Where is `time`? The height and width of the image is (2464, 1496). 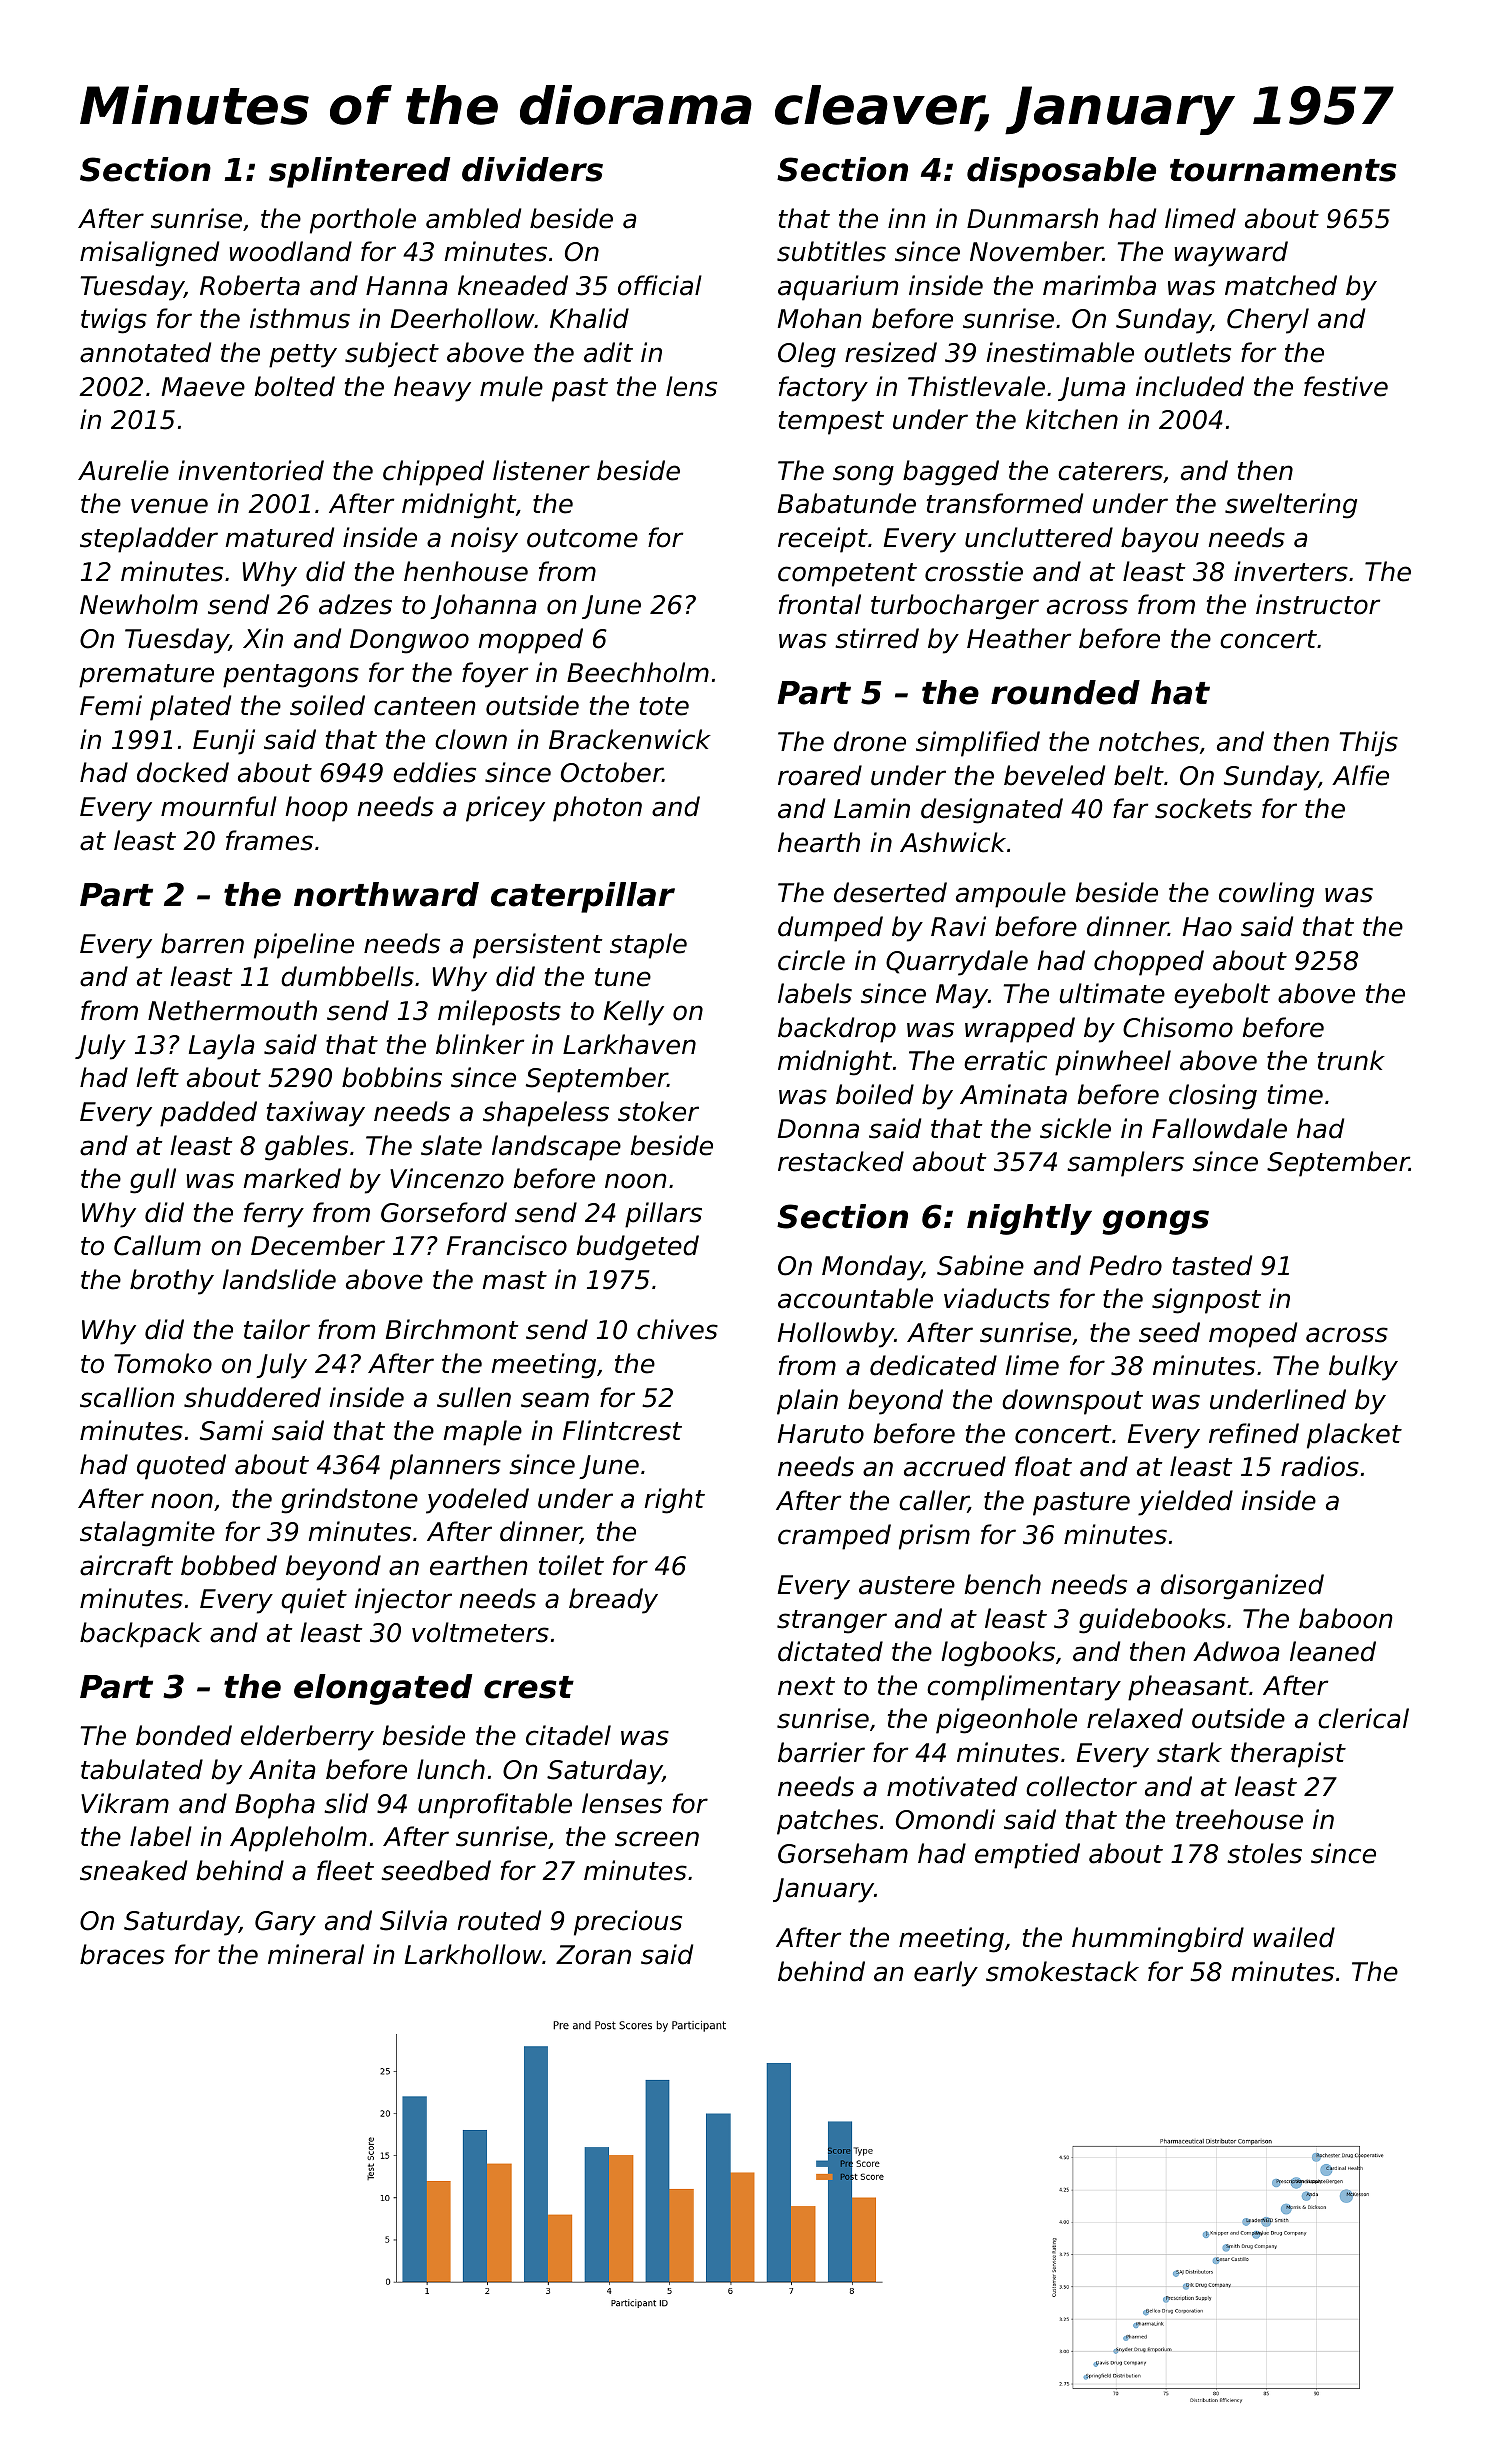 time is located at coordinates (1295, 1094).
